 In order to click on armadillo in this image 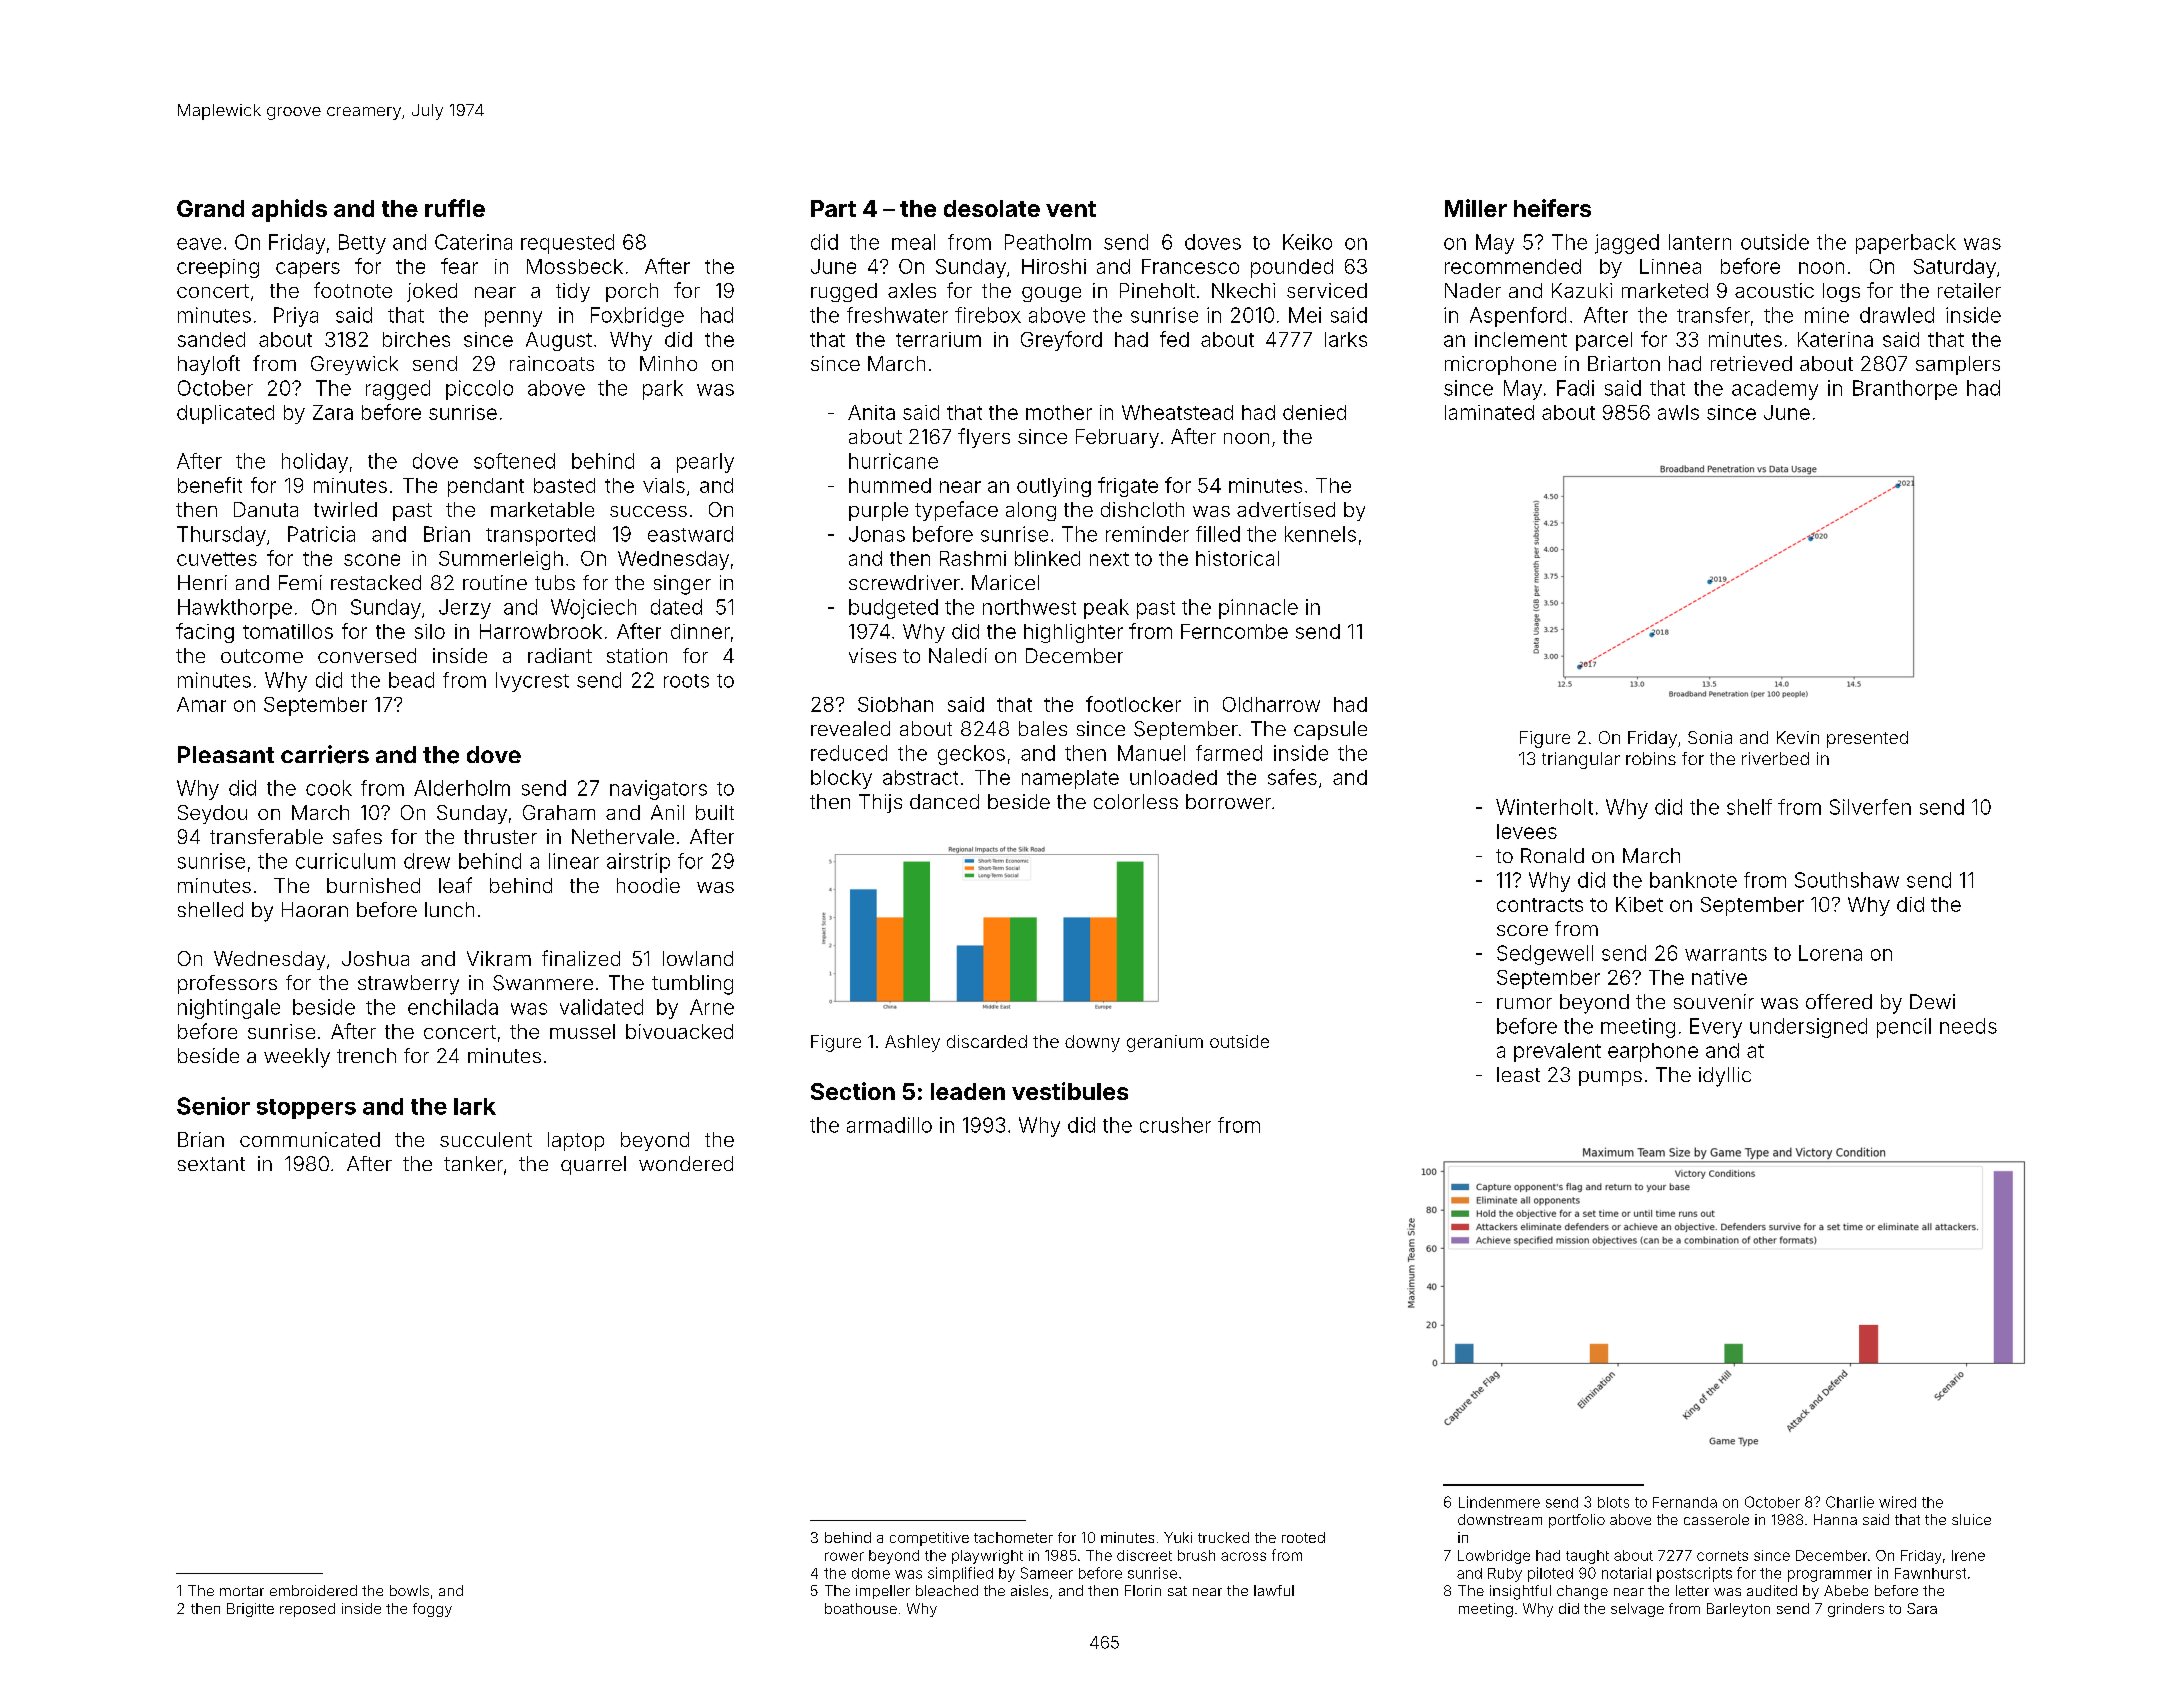, I will do `click(889, 1125)`.
